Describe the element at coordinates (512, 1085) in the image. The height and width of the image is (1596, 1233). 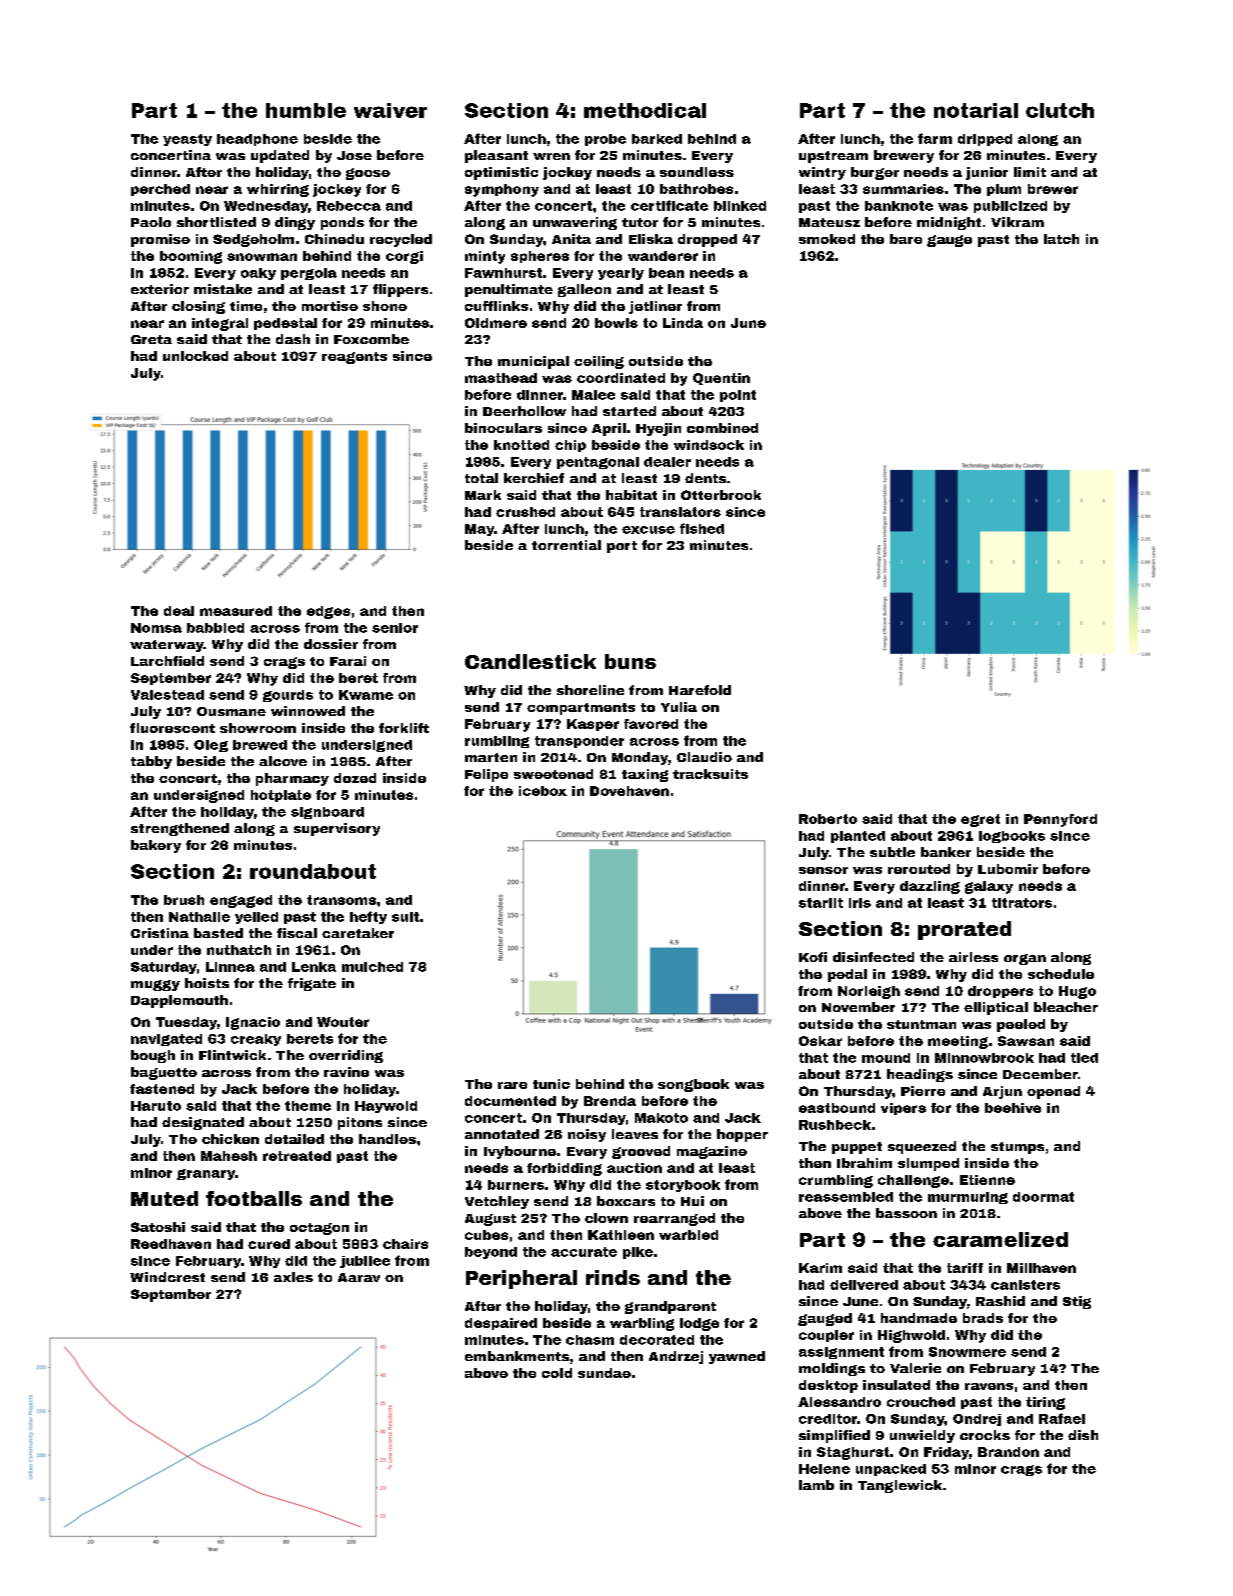
I see `rare` at that location.
